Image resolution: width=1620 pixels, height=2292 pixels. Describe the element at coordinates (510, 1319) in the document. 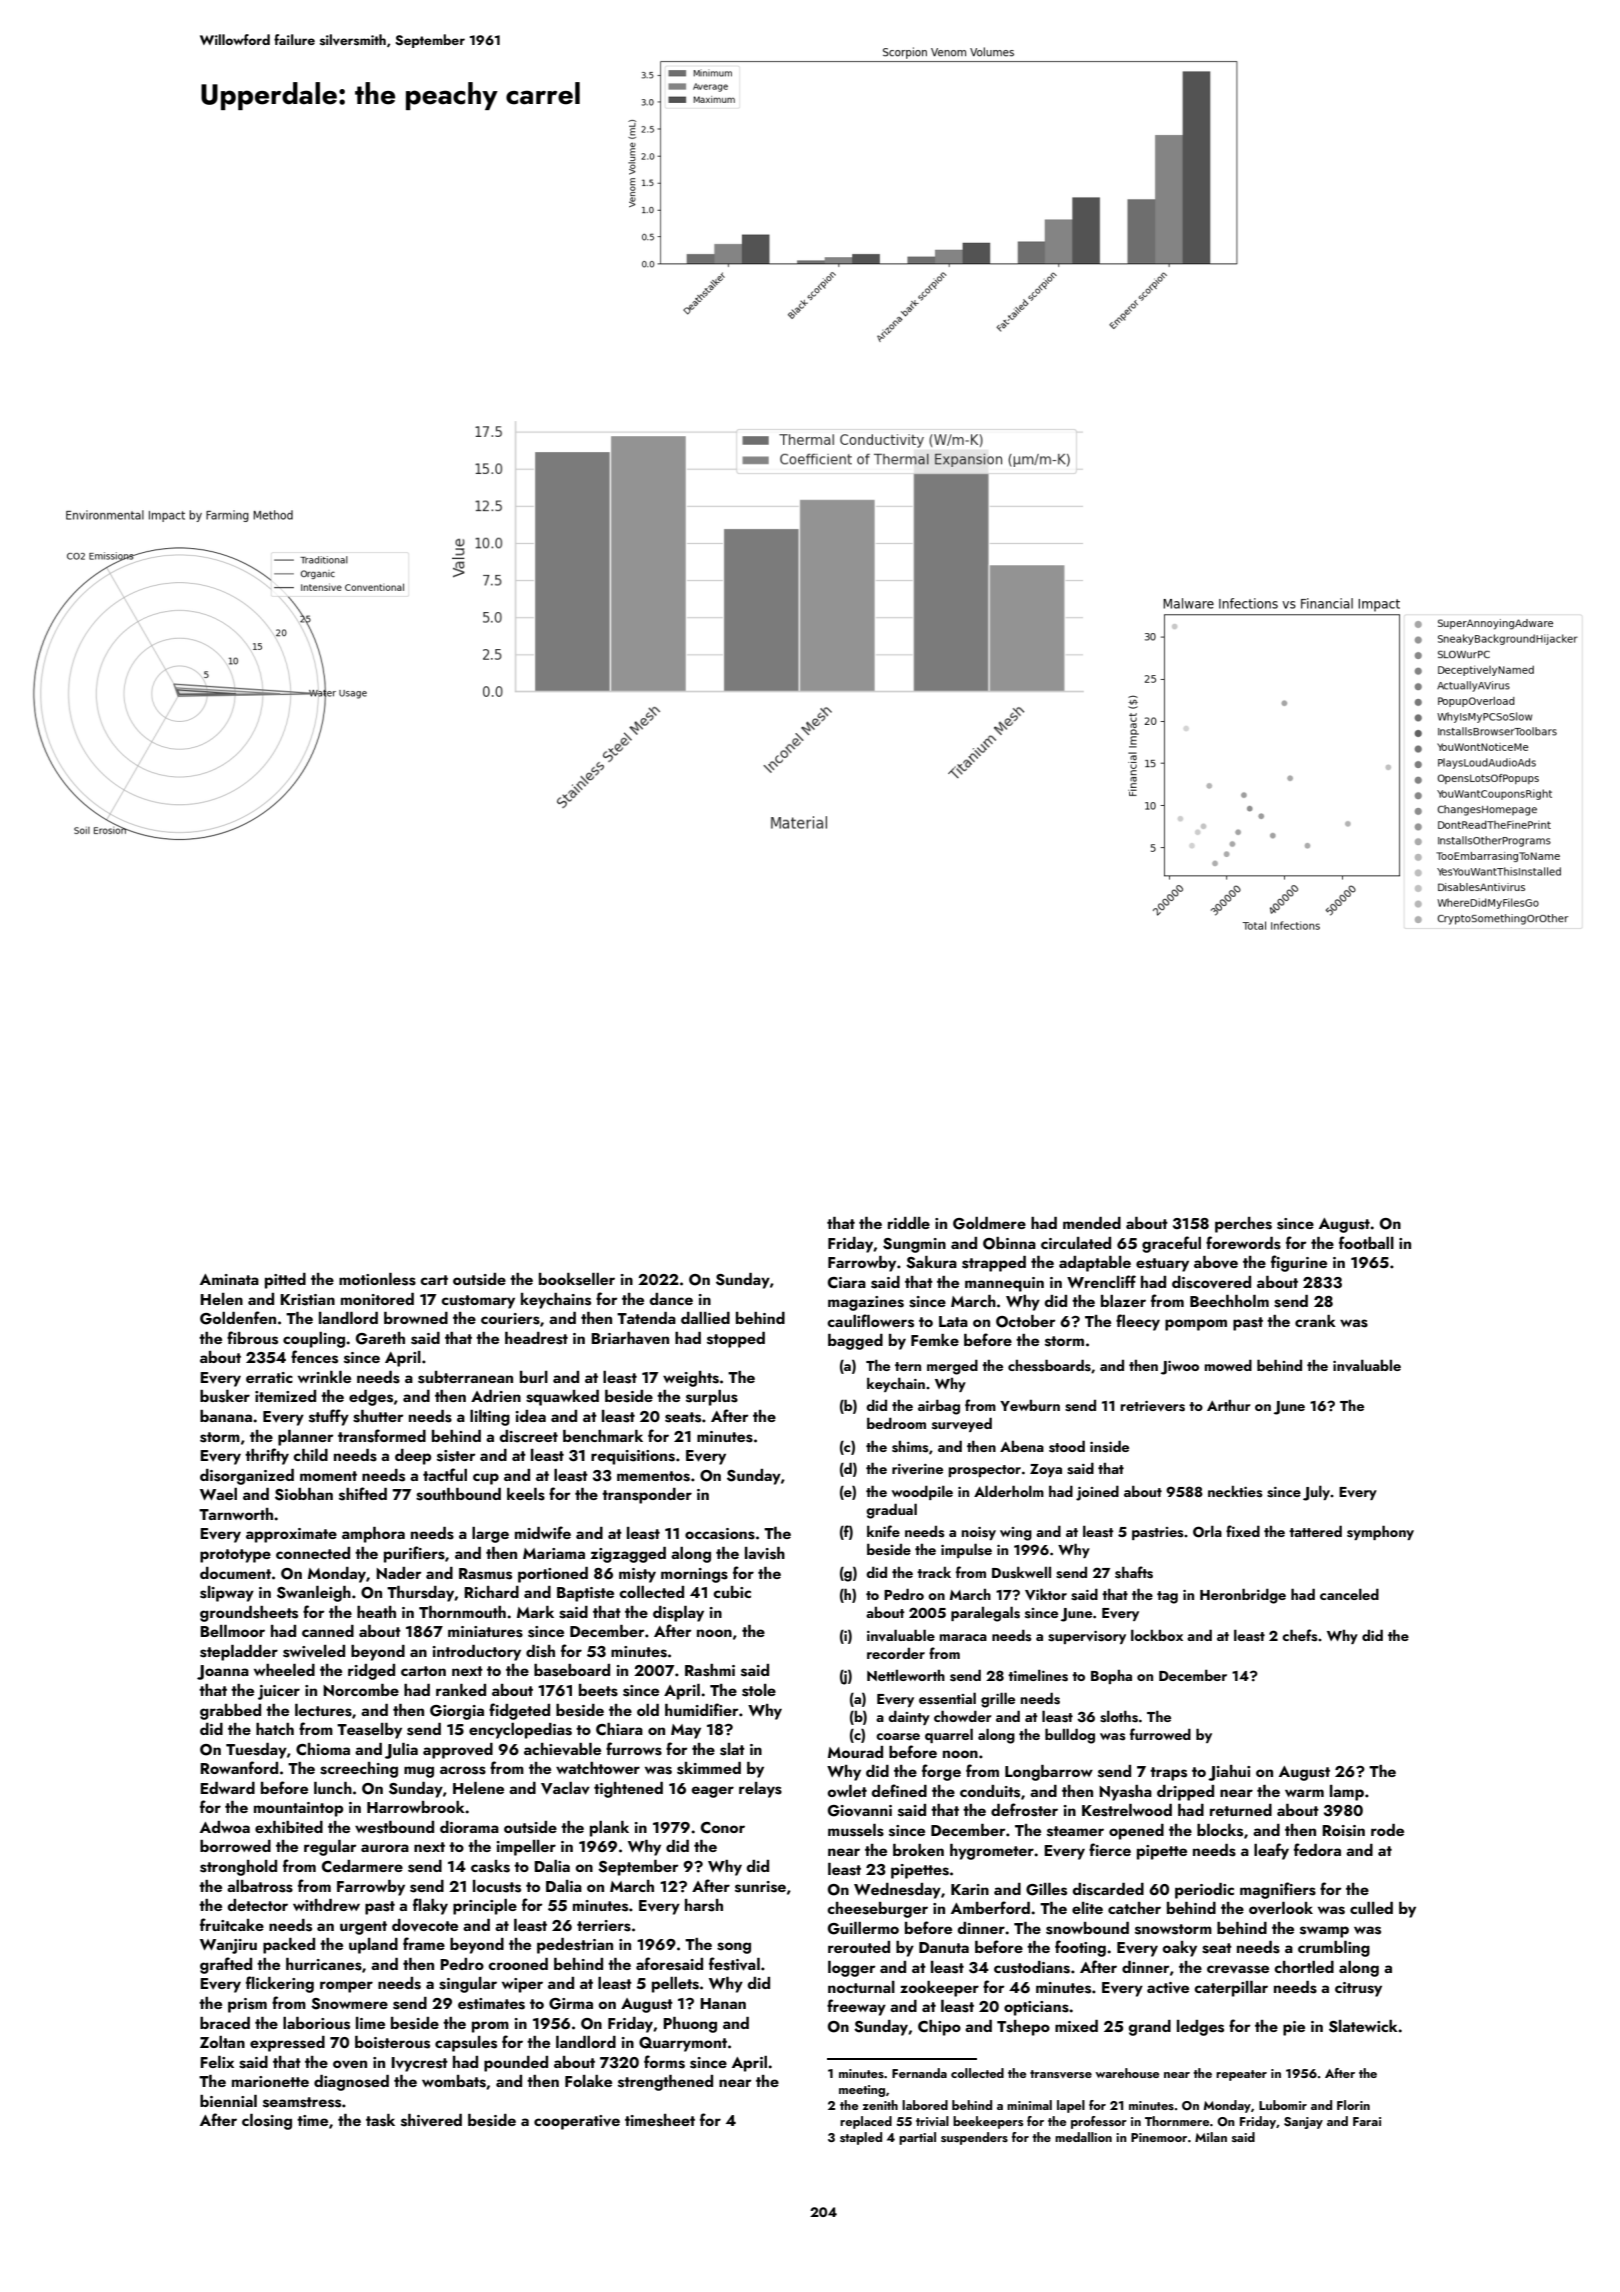

I see `couriers` at that location.
